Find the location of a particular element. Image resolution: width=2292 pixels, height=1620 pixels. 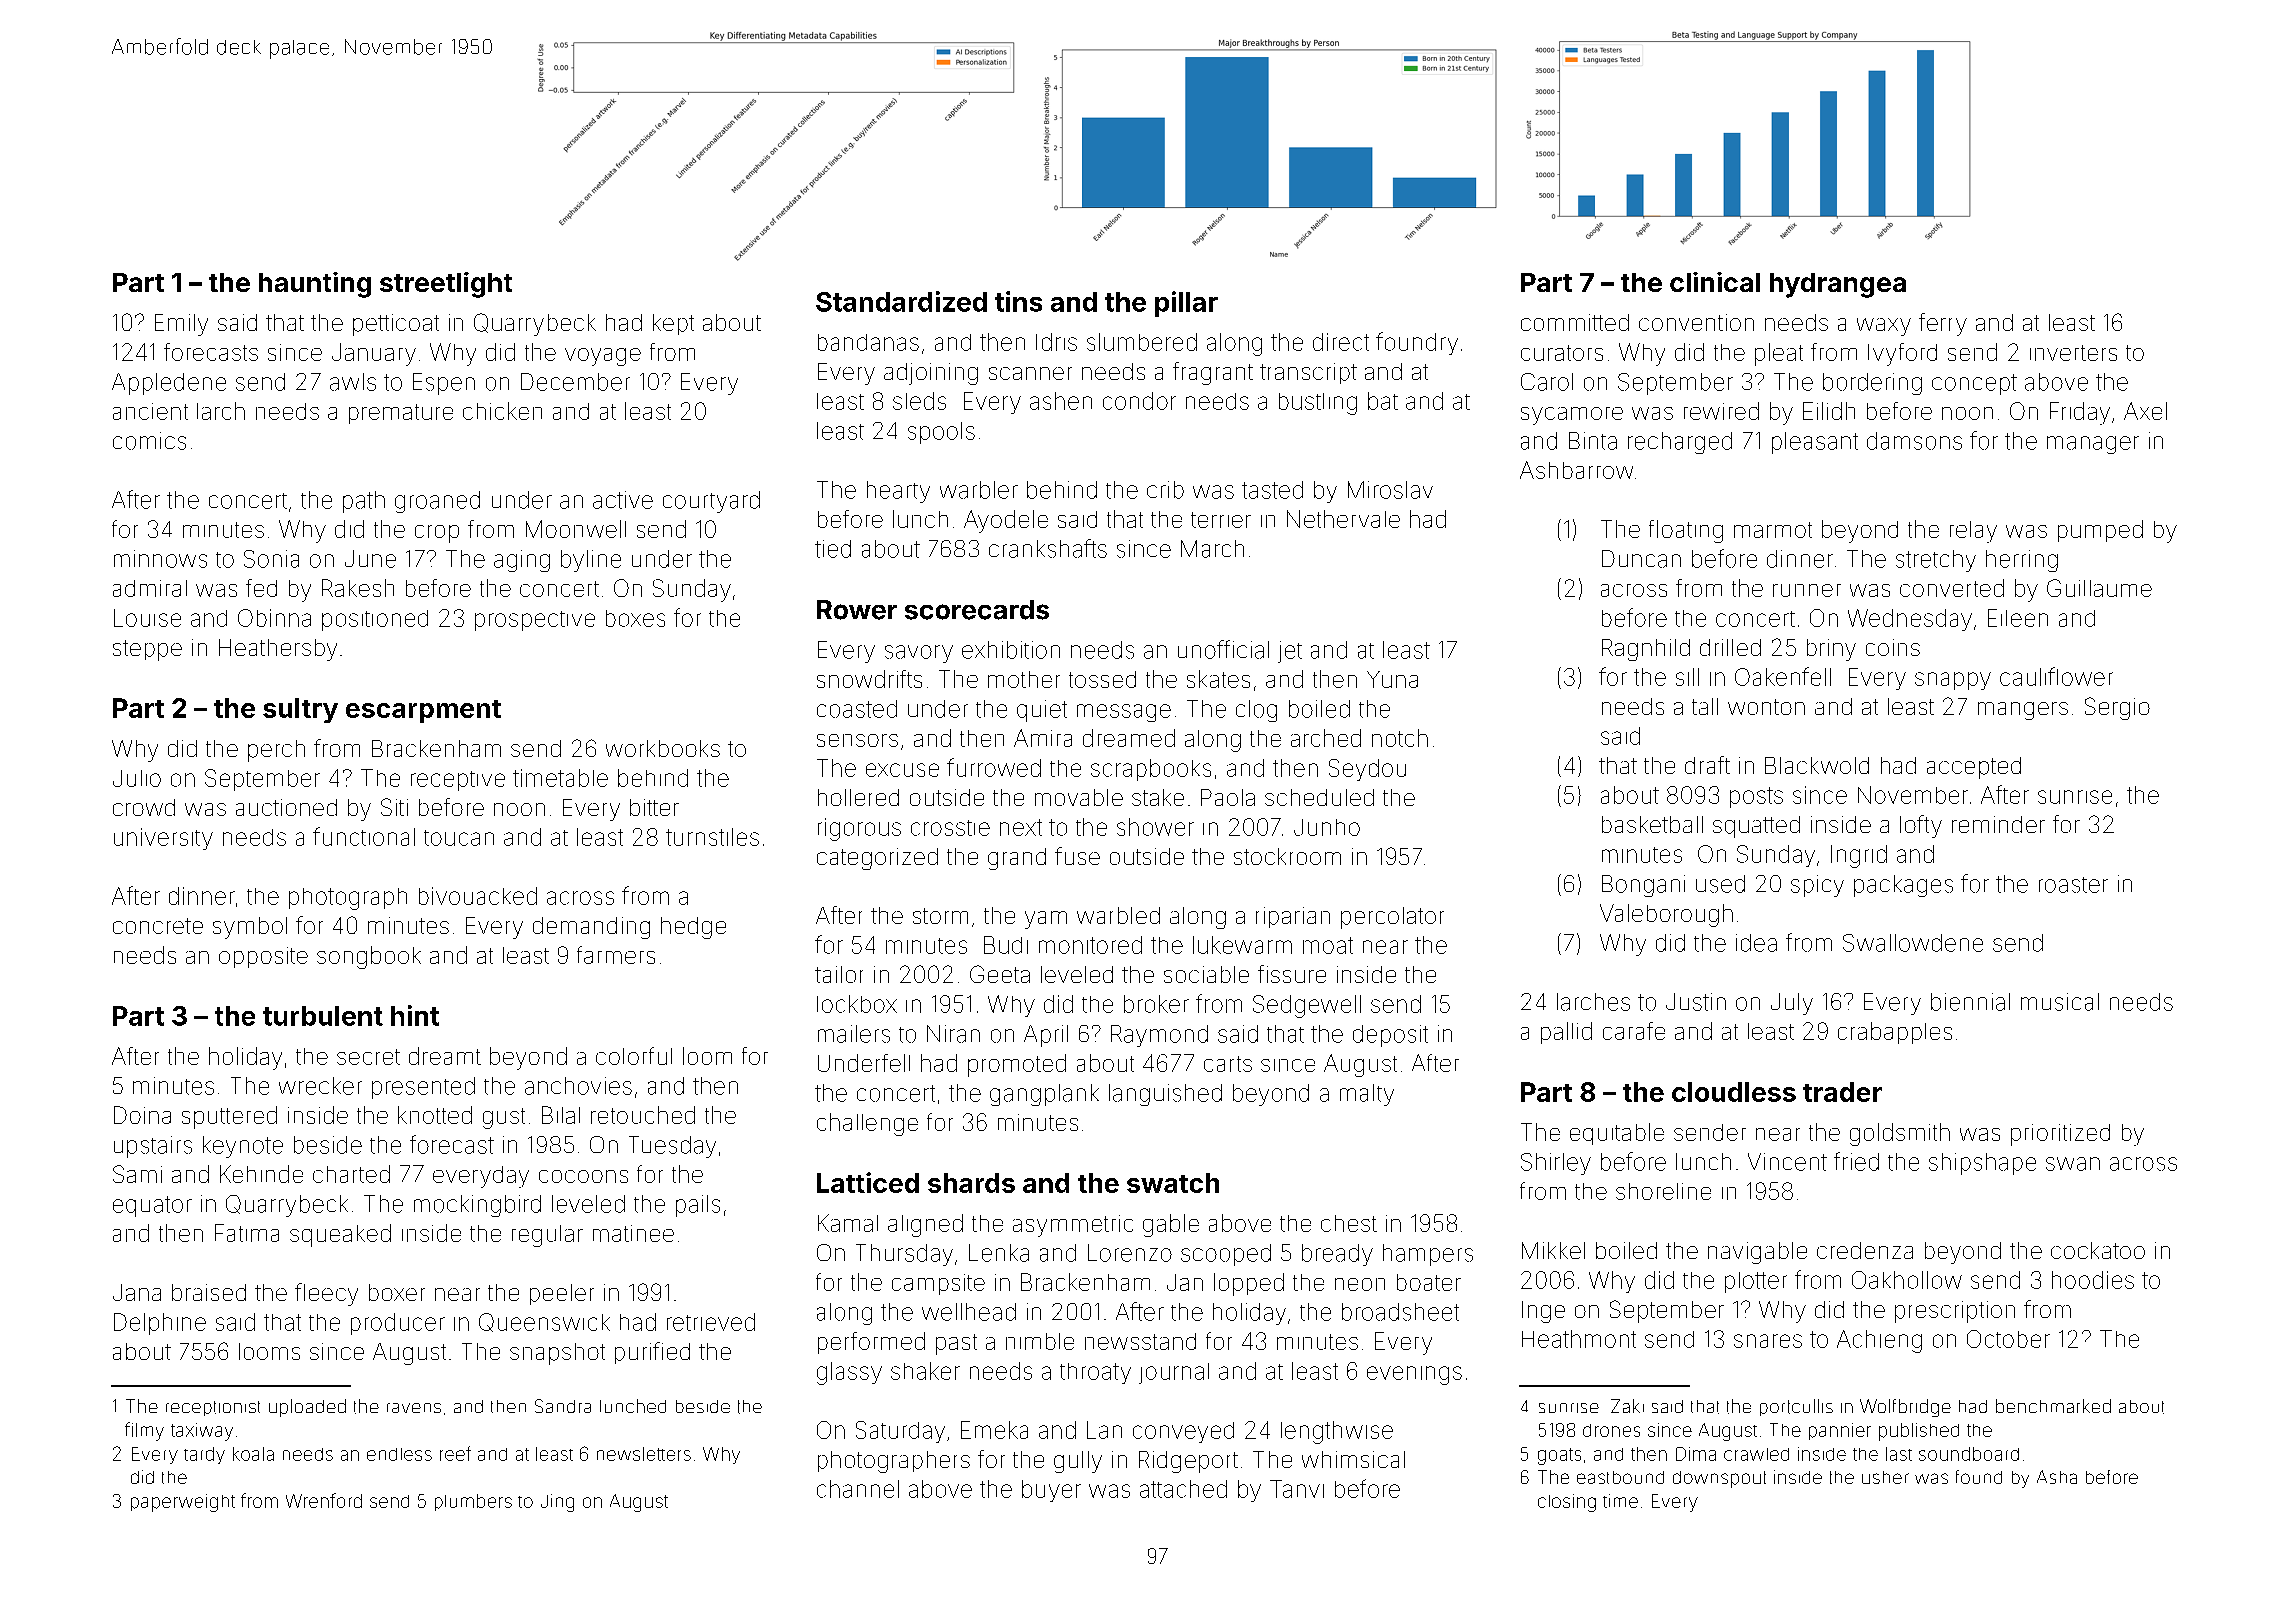

crowd is located at coordinates (144, 807).
